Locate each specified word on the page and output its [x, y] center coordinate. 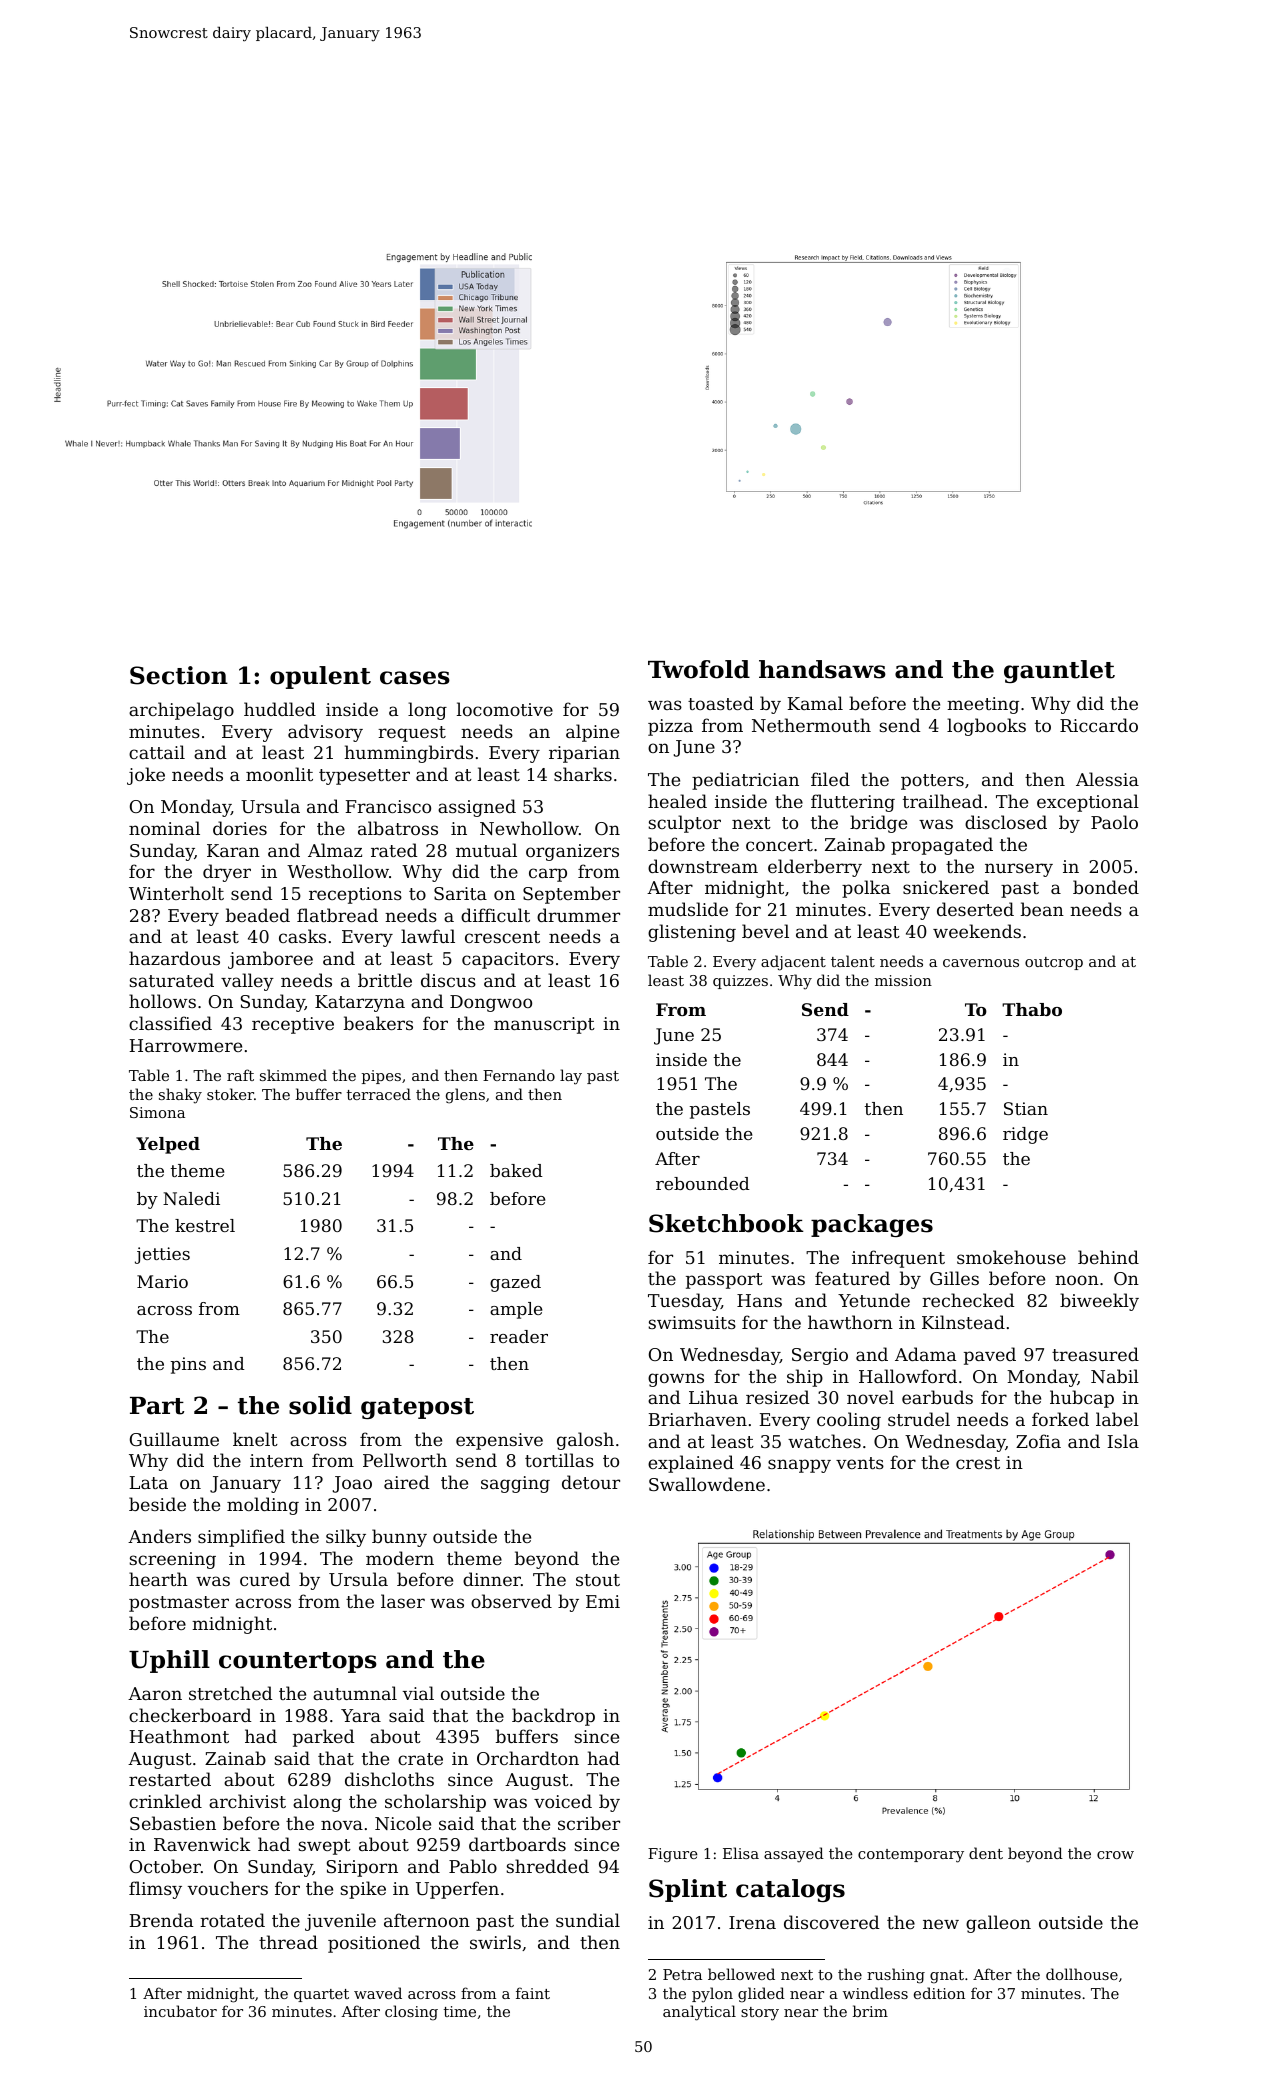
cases [415, 678]
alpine [592, 733]
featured [852, 1278]
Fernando [519, 1075]
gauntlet [1059, 671]
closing [411, 2013]
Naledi [191, 1198]
